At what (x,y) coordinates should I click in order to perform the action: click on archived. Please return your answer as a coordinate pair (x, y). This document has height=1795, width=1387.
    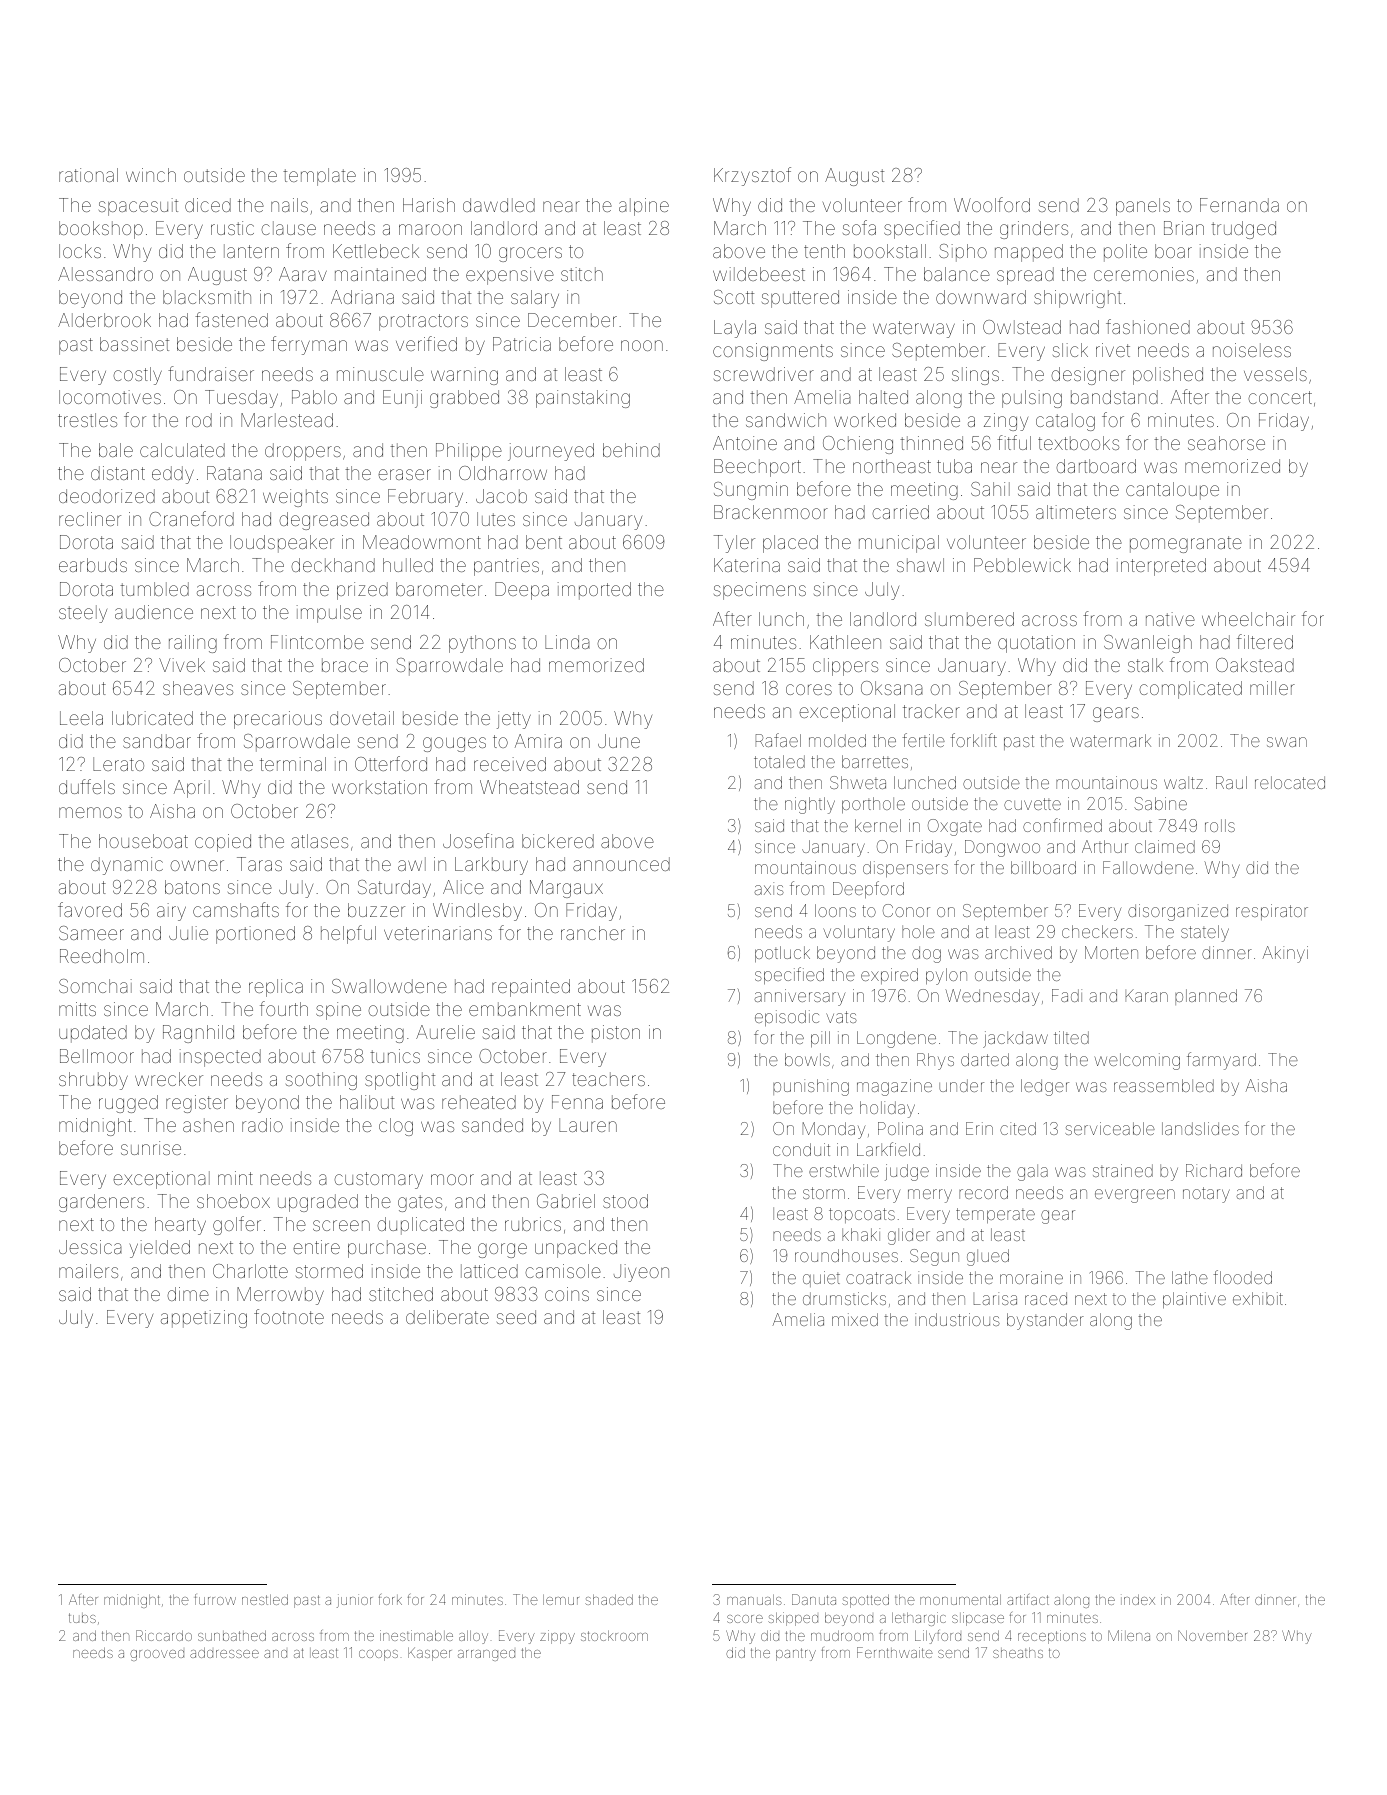
    Looking at the image, I should click on (1018, 952).
